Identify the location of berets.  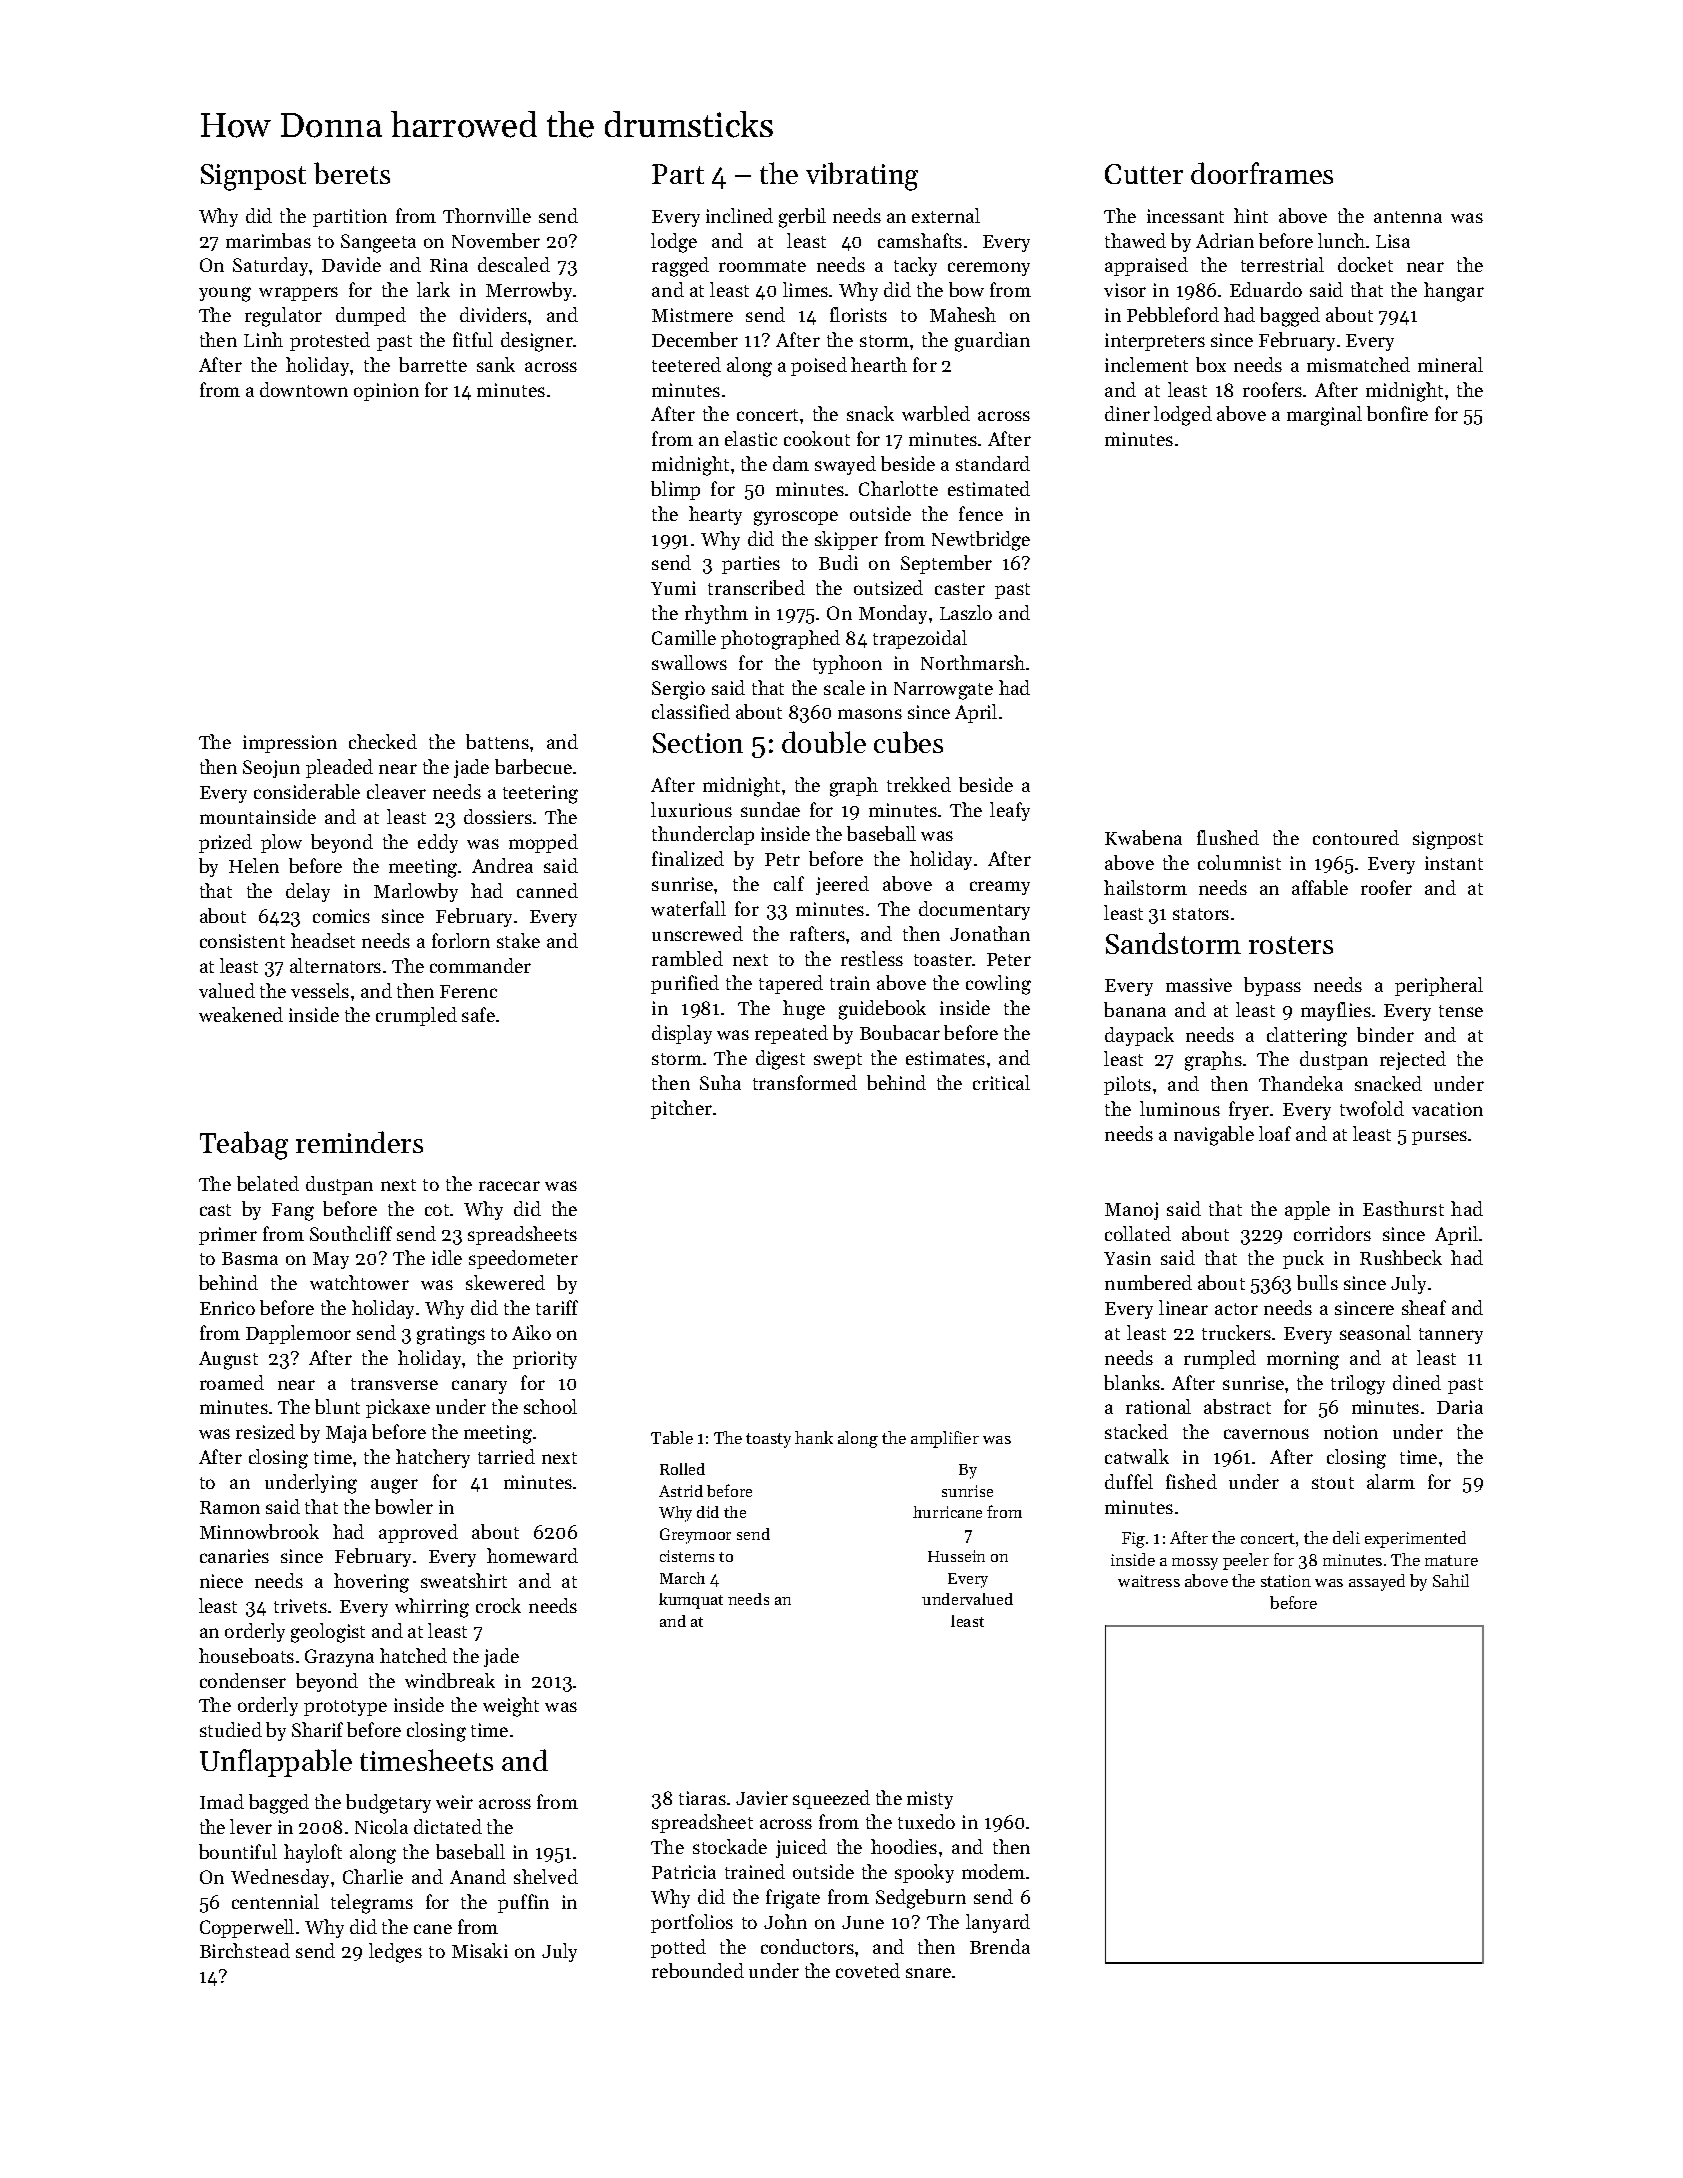
(352, 173).
